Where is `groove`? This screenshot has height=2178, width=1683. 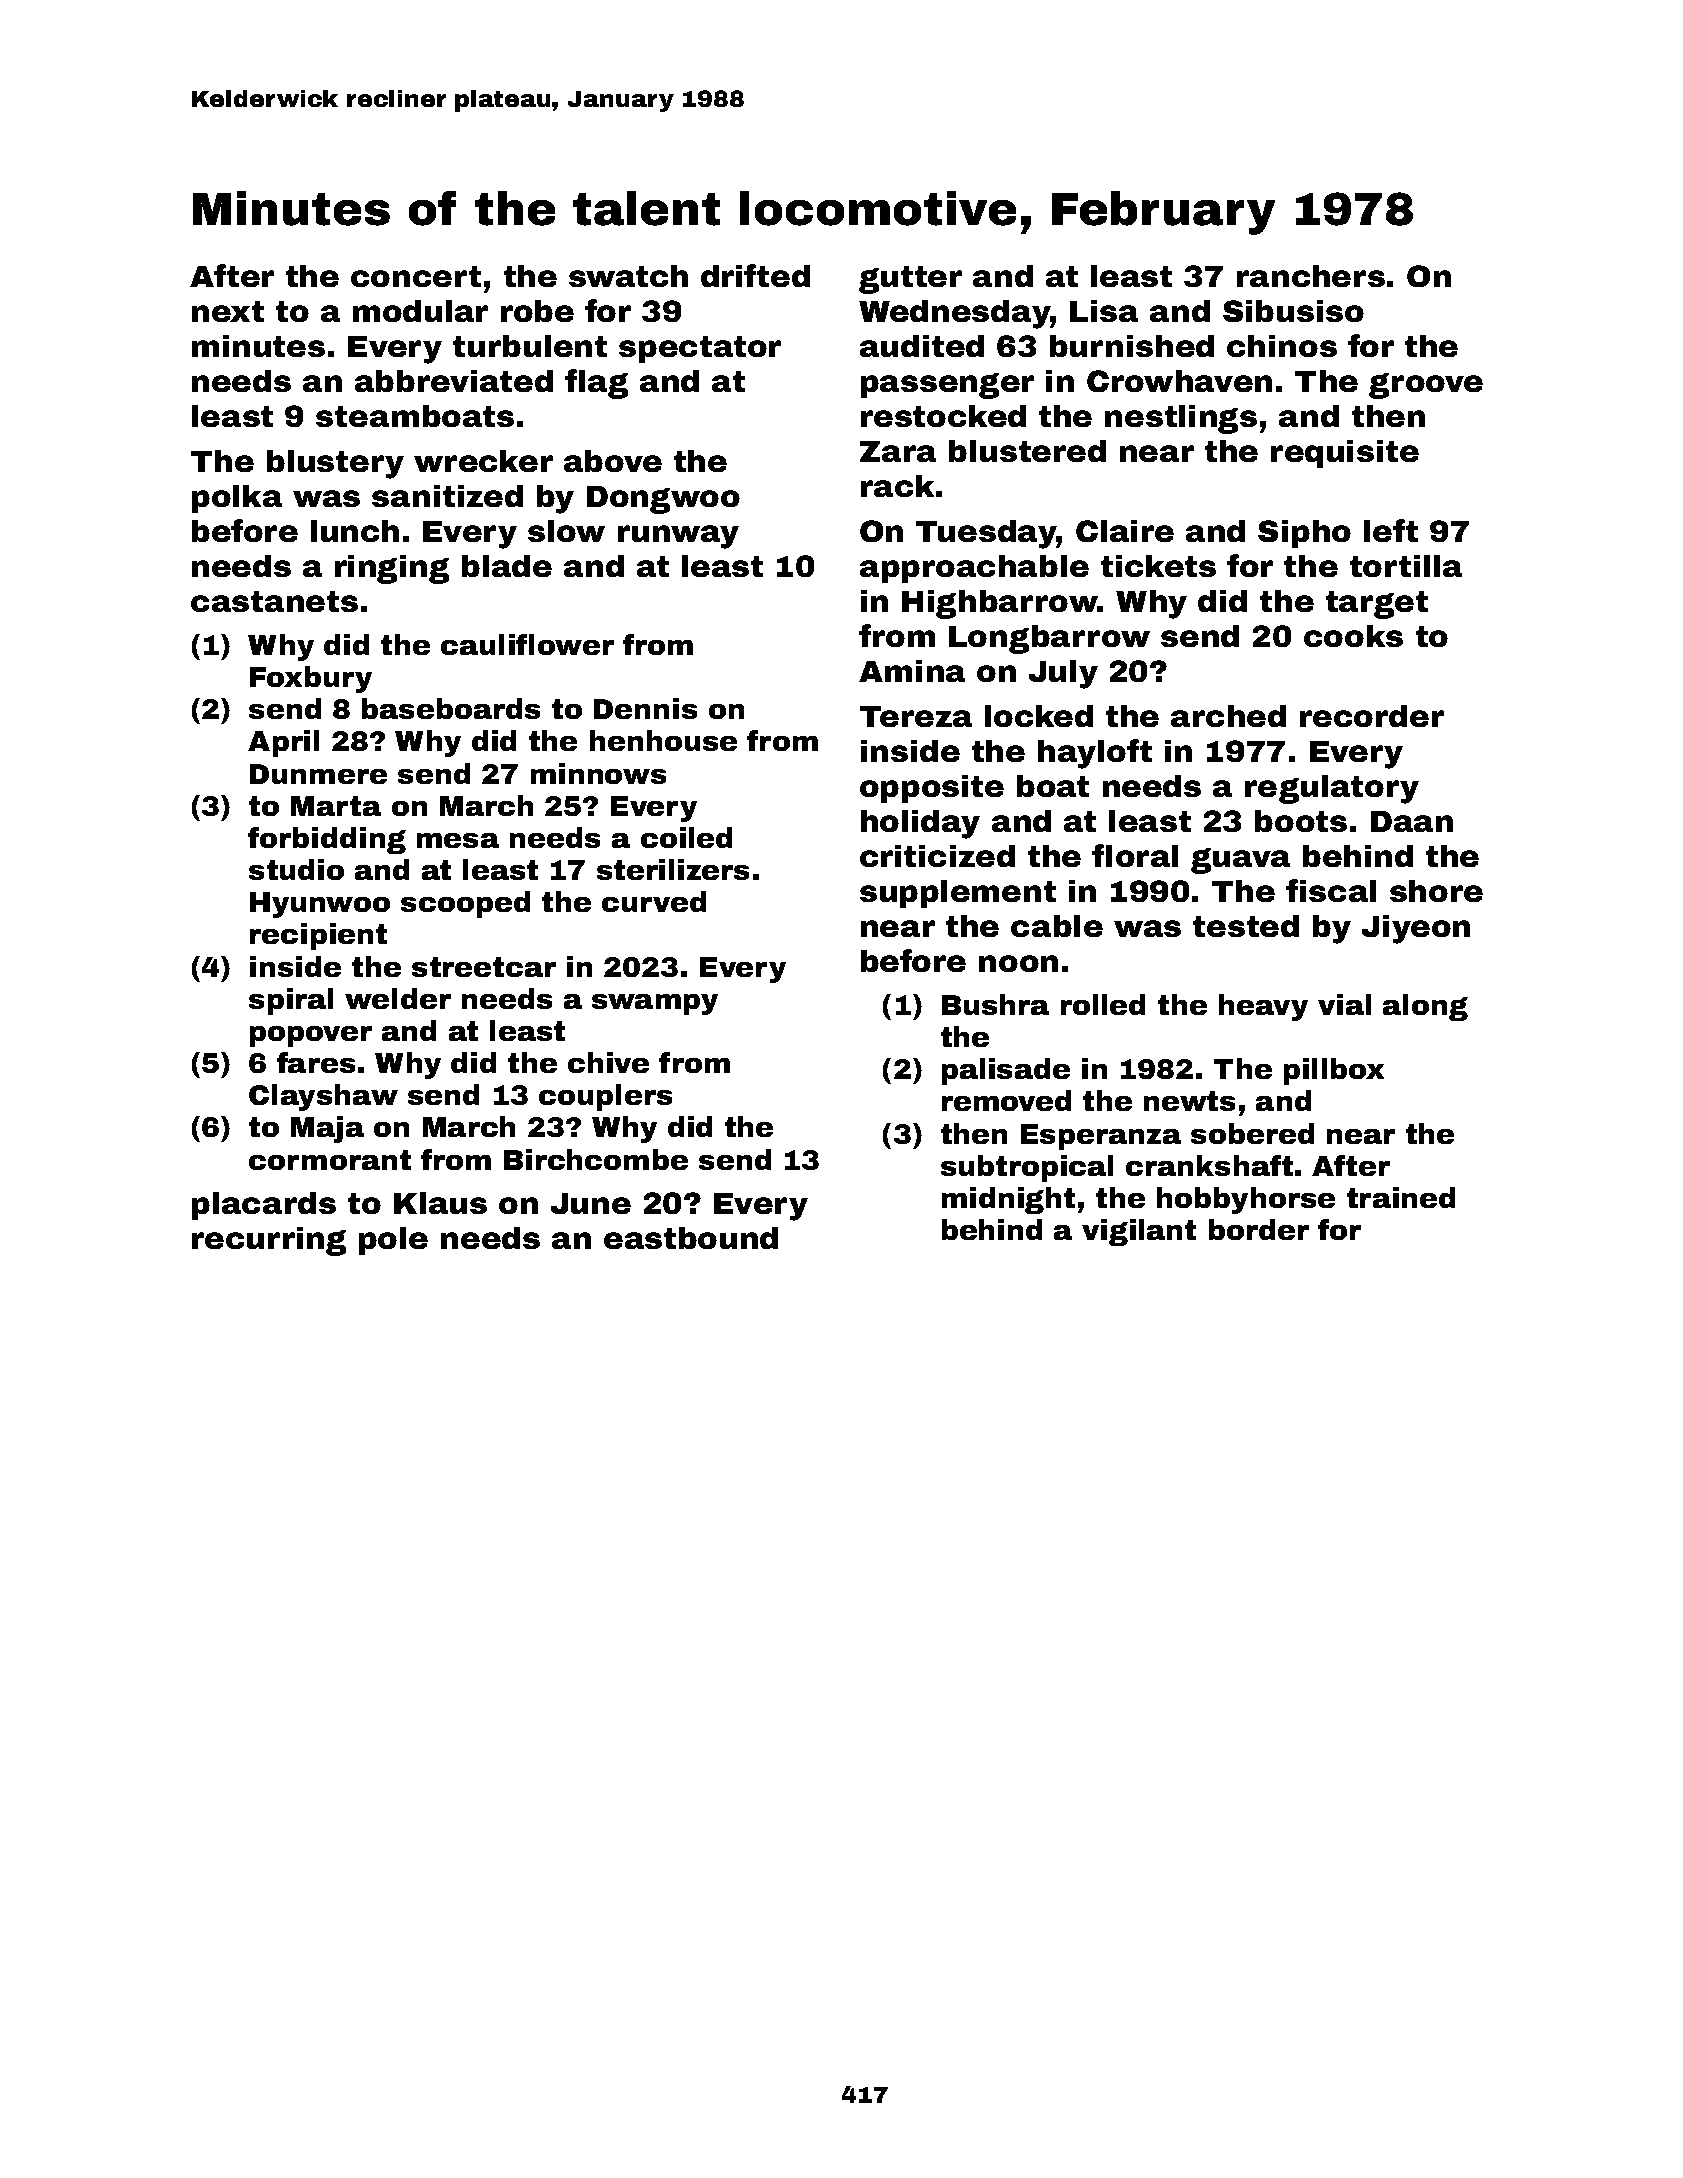 groove is located at coordinates (1426, 386).
